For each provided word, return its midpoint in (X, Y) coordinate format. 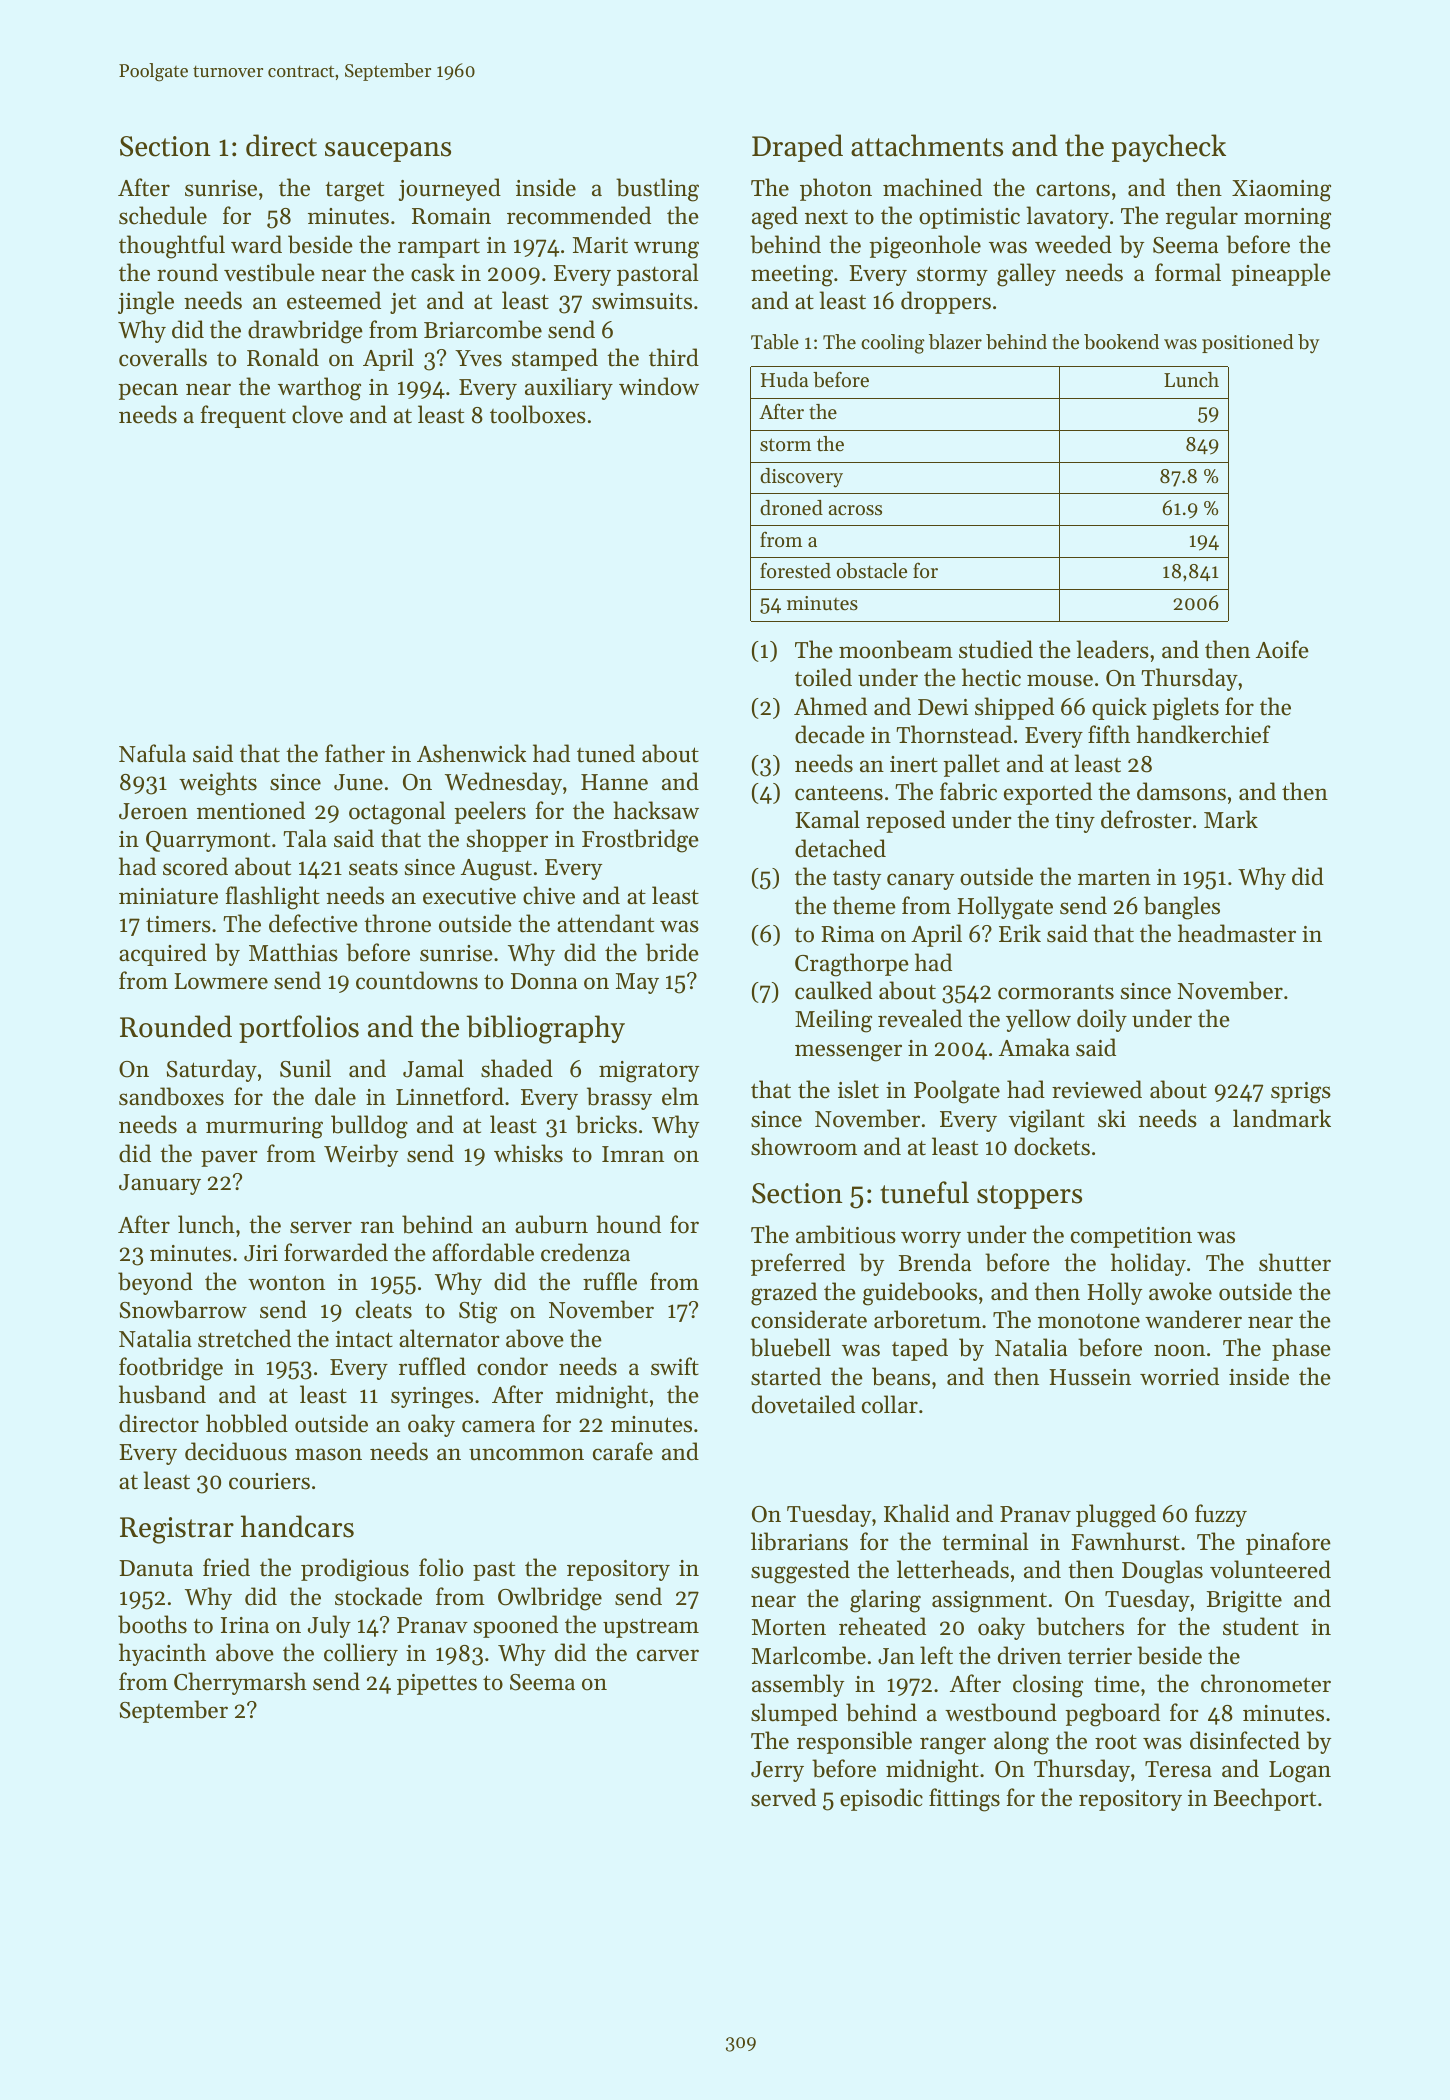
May (637, 983)
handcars (297, 1526)
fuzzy (1221, 1515)
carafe (623, 1451)
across (855, 510)
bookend (1121, 342)
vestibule (269, 272)
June (358, 782)
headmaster (1237, 933)
